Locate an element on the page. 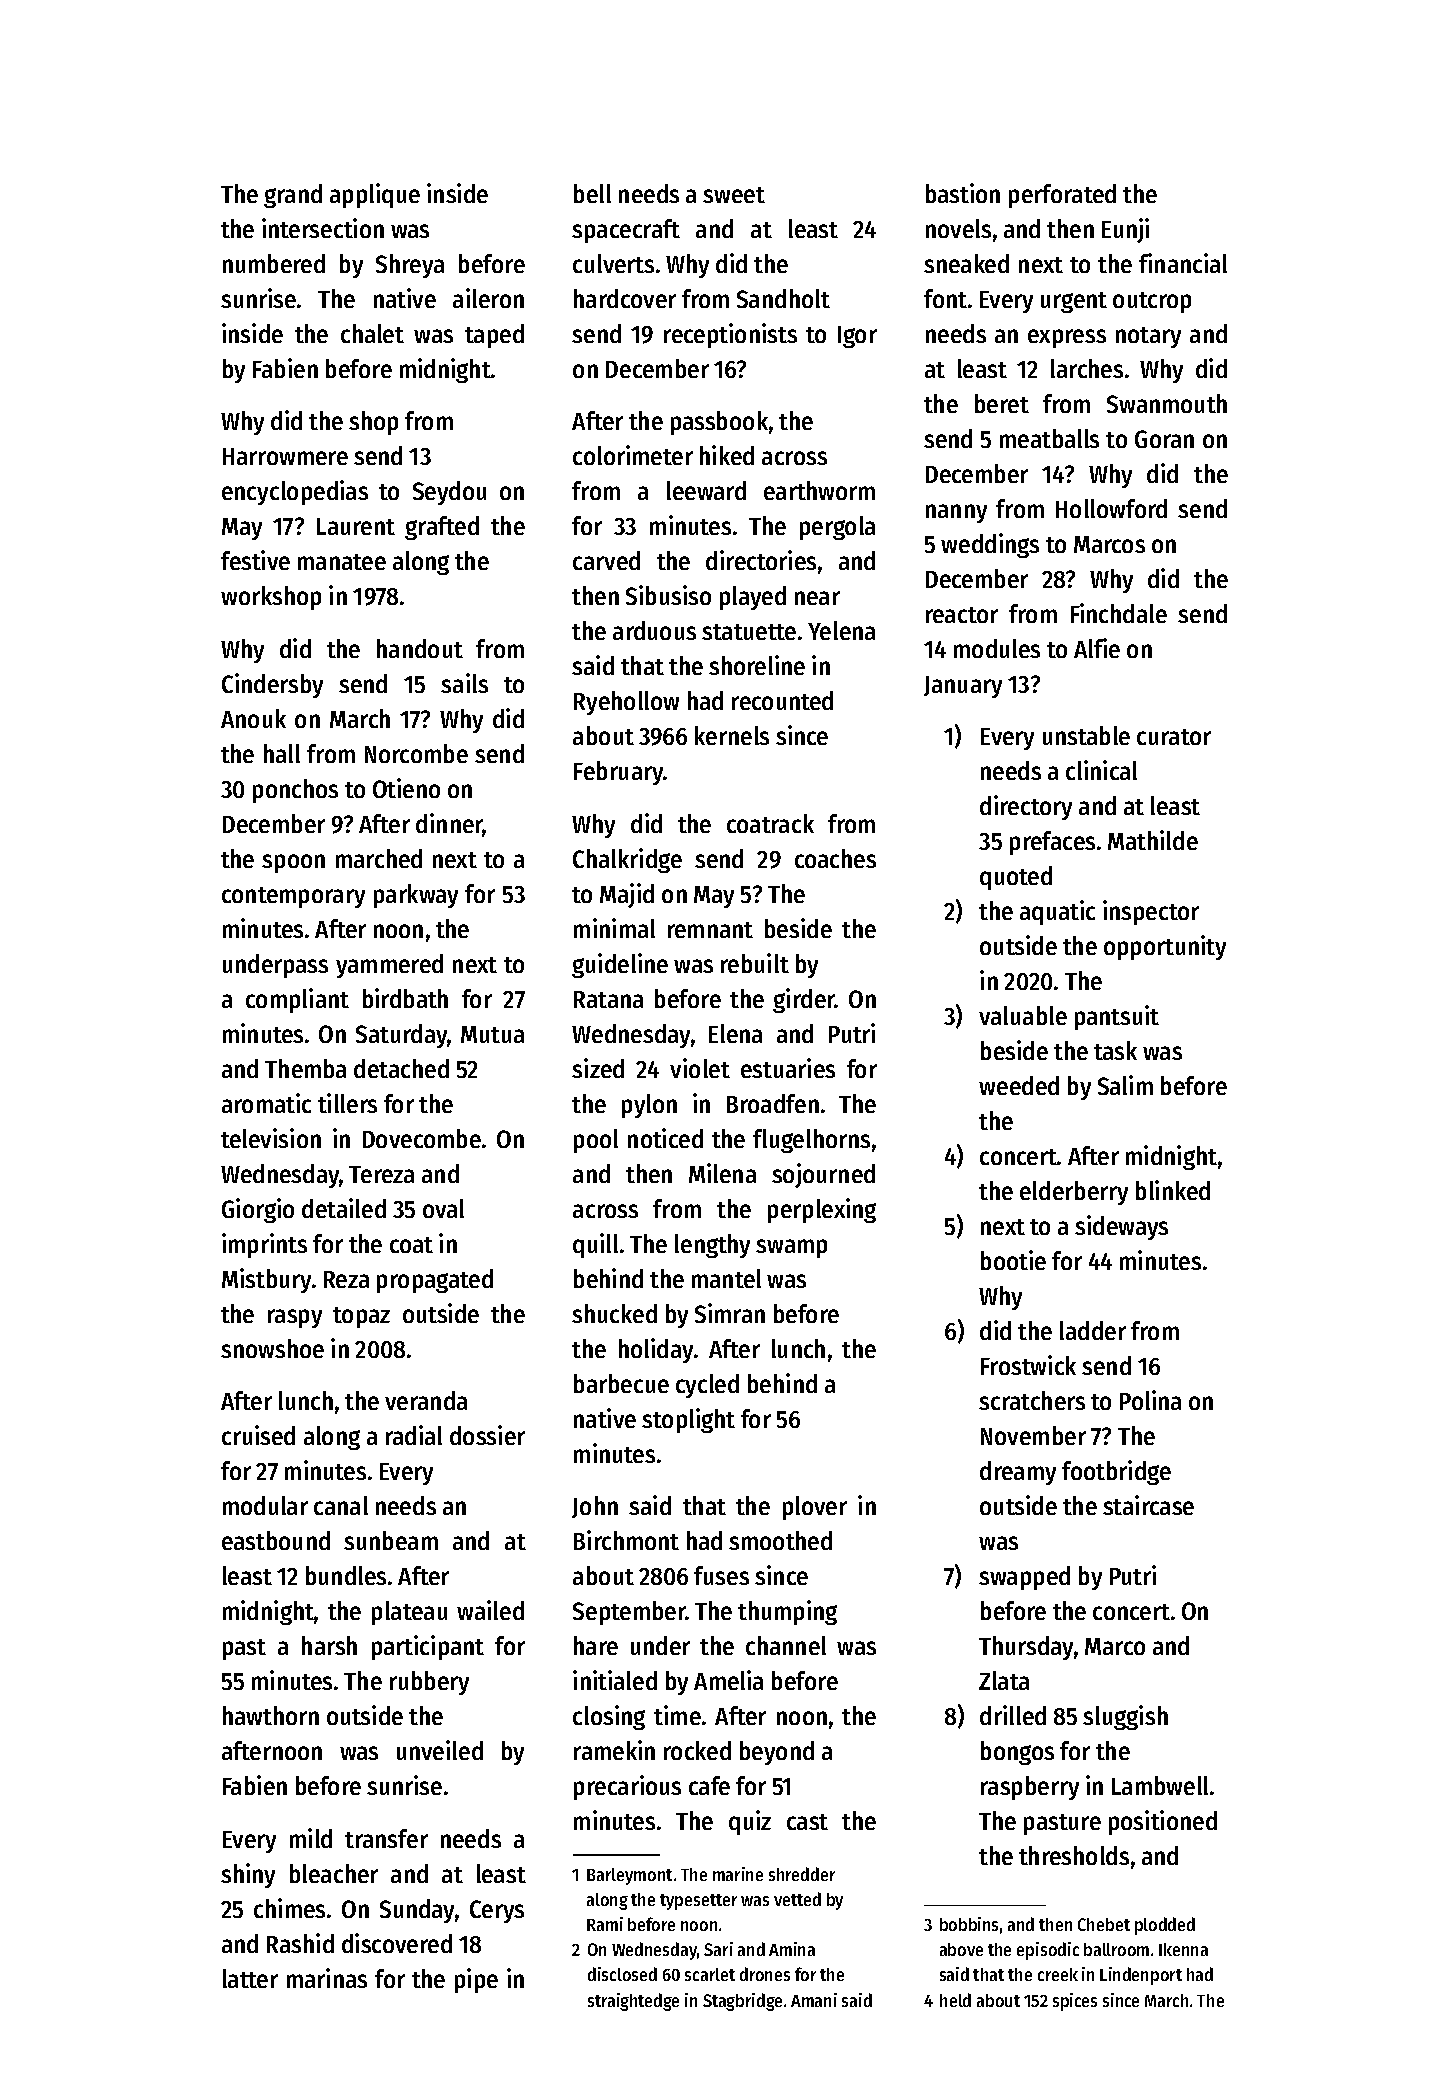 This image has width=1450, height=2100. sweet is located at coordinates (734, 195).
